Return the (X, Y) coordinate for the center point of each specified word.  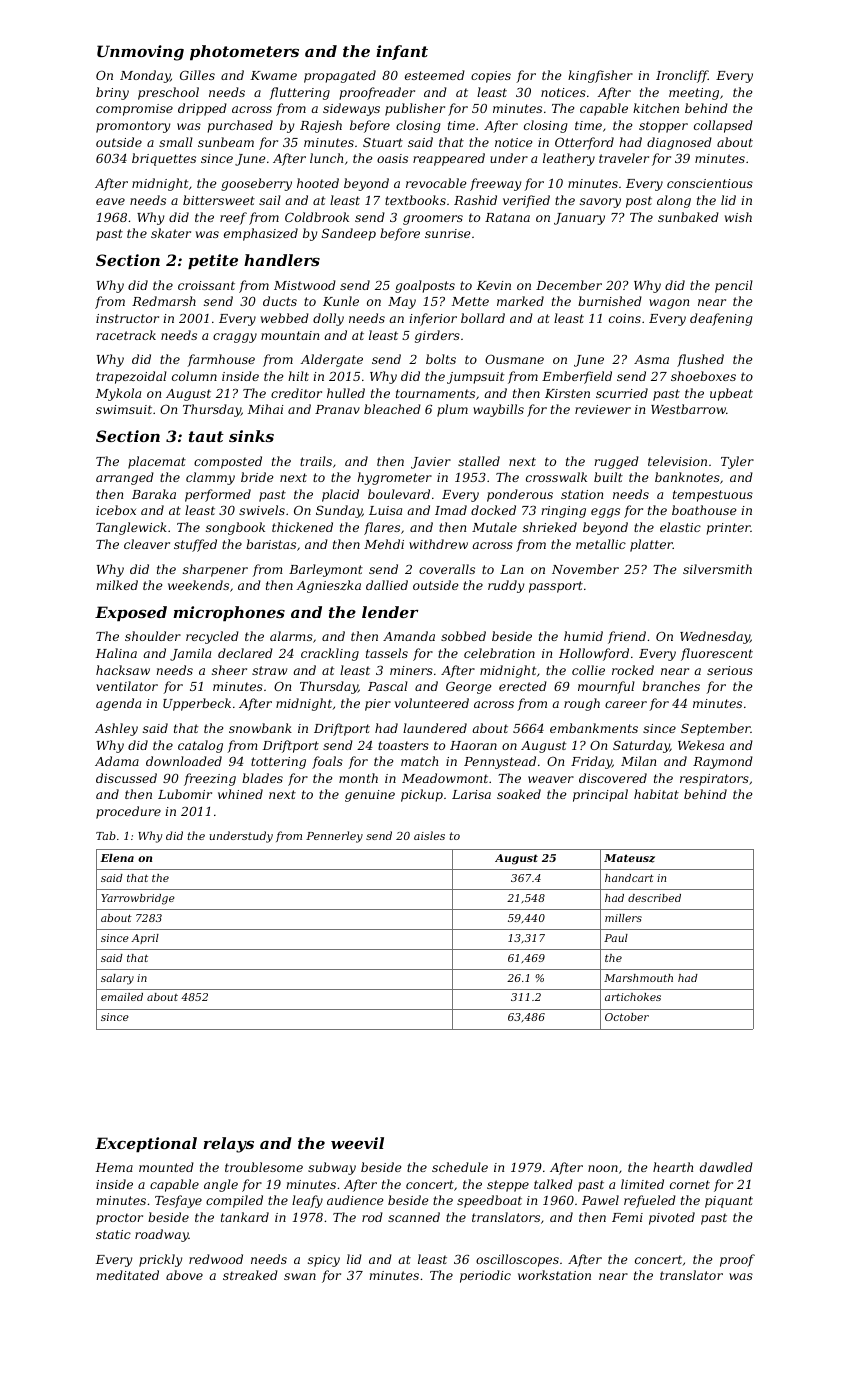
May (402, 303)
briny (112, 93)
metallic (601, 544)
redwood (216, 1259)
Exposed (131, 613)
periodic (485, 1276)
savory (600, 203)
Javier (431, 463)
